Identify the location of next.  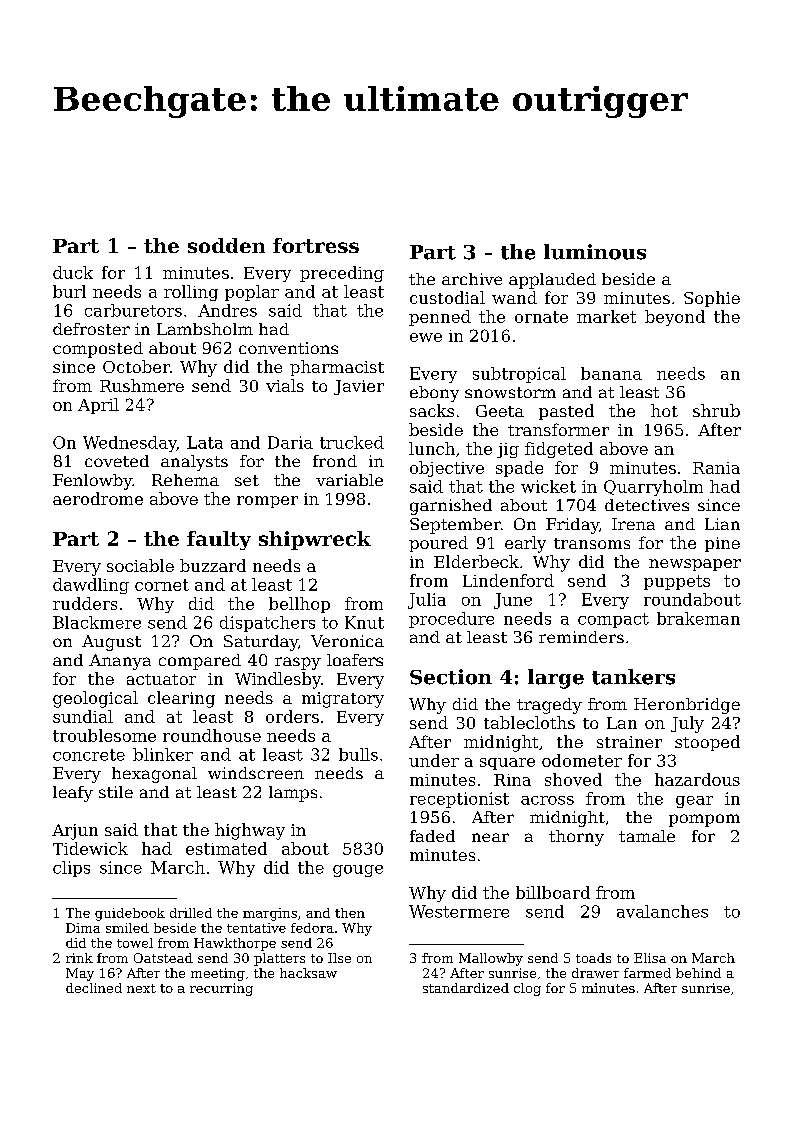
(141, 988).
